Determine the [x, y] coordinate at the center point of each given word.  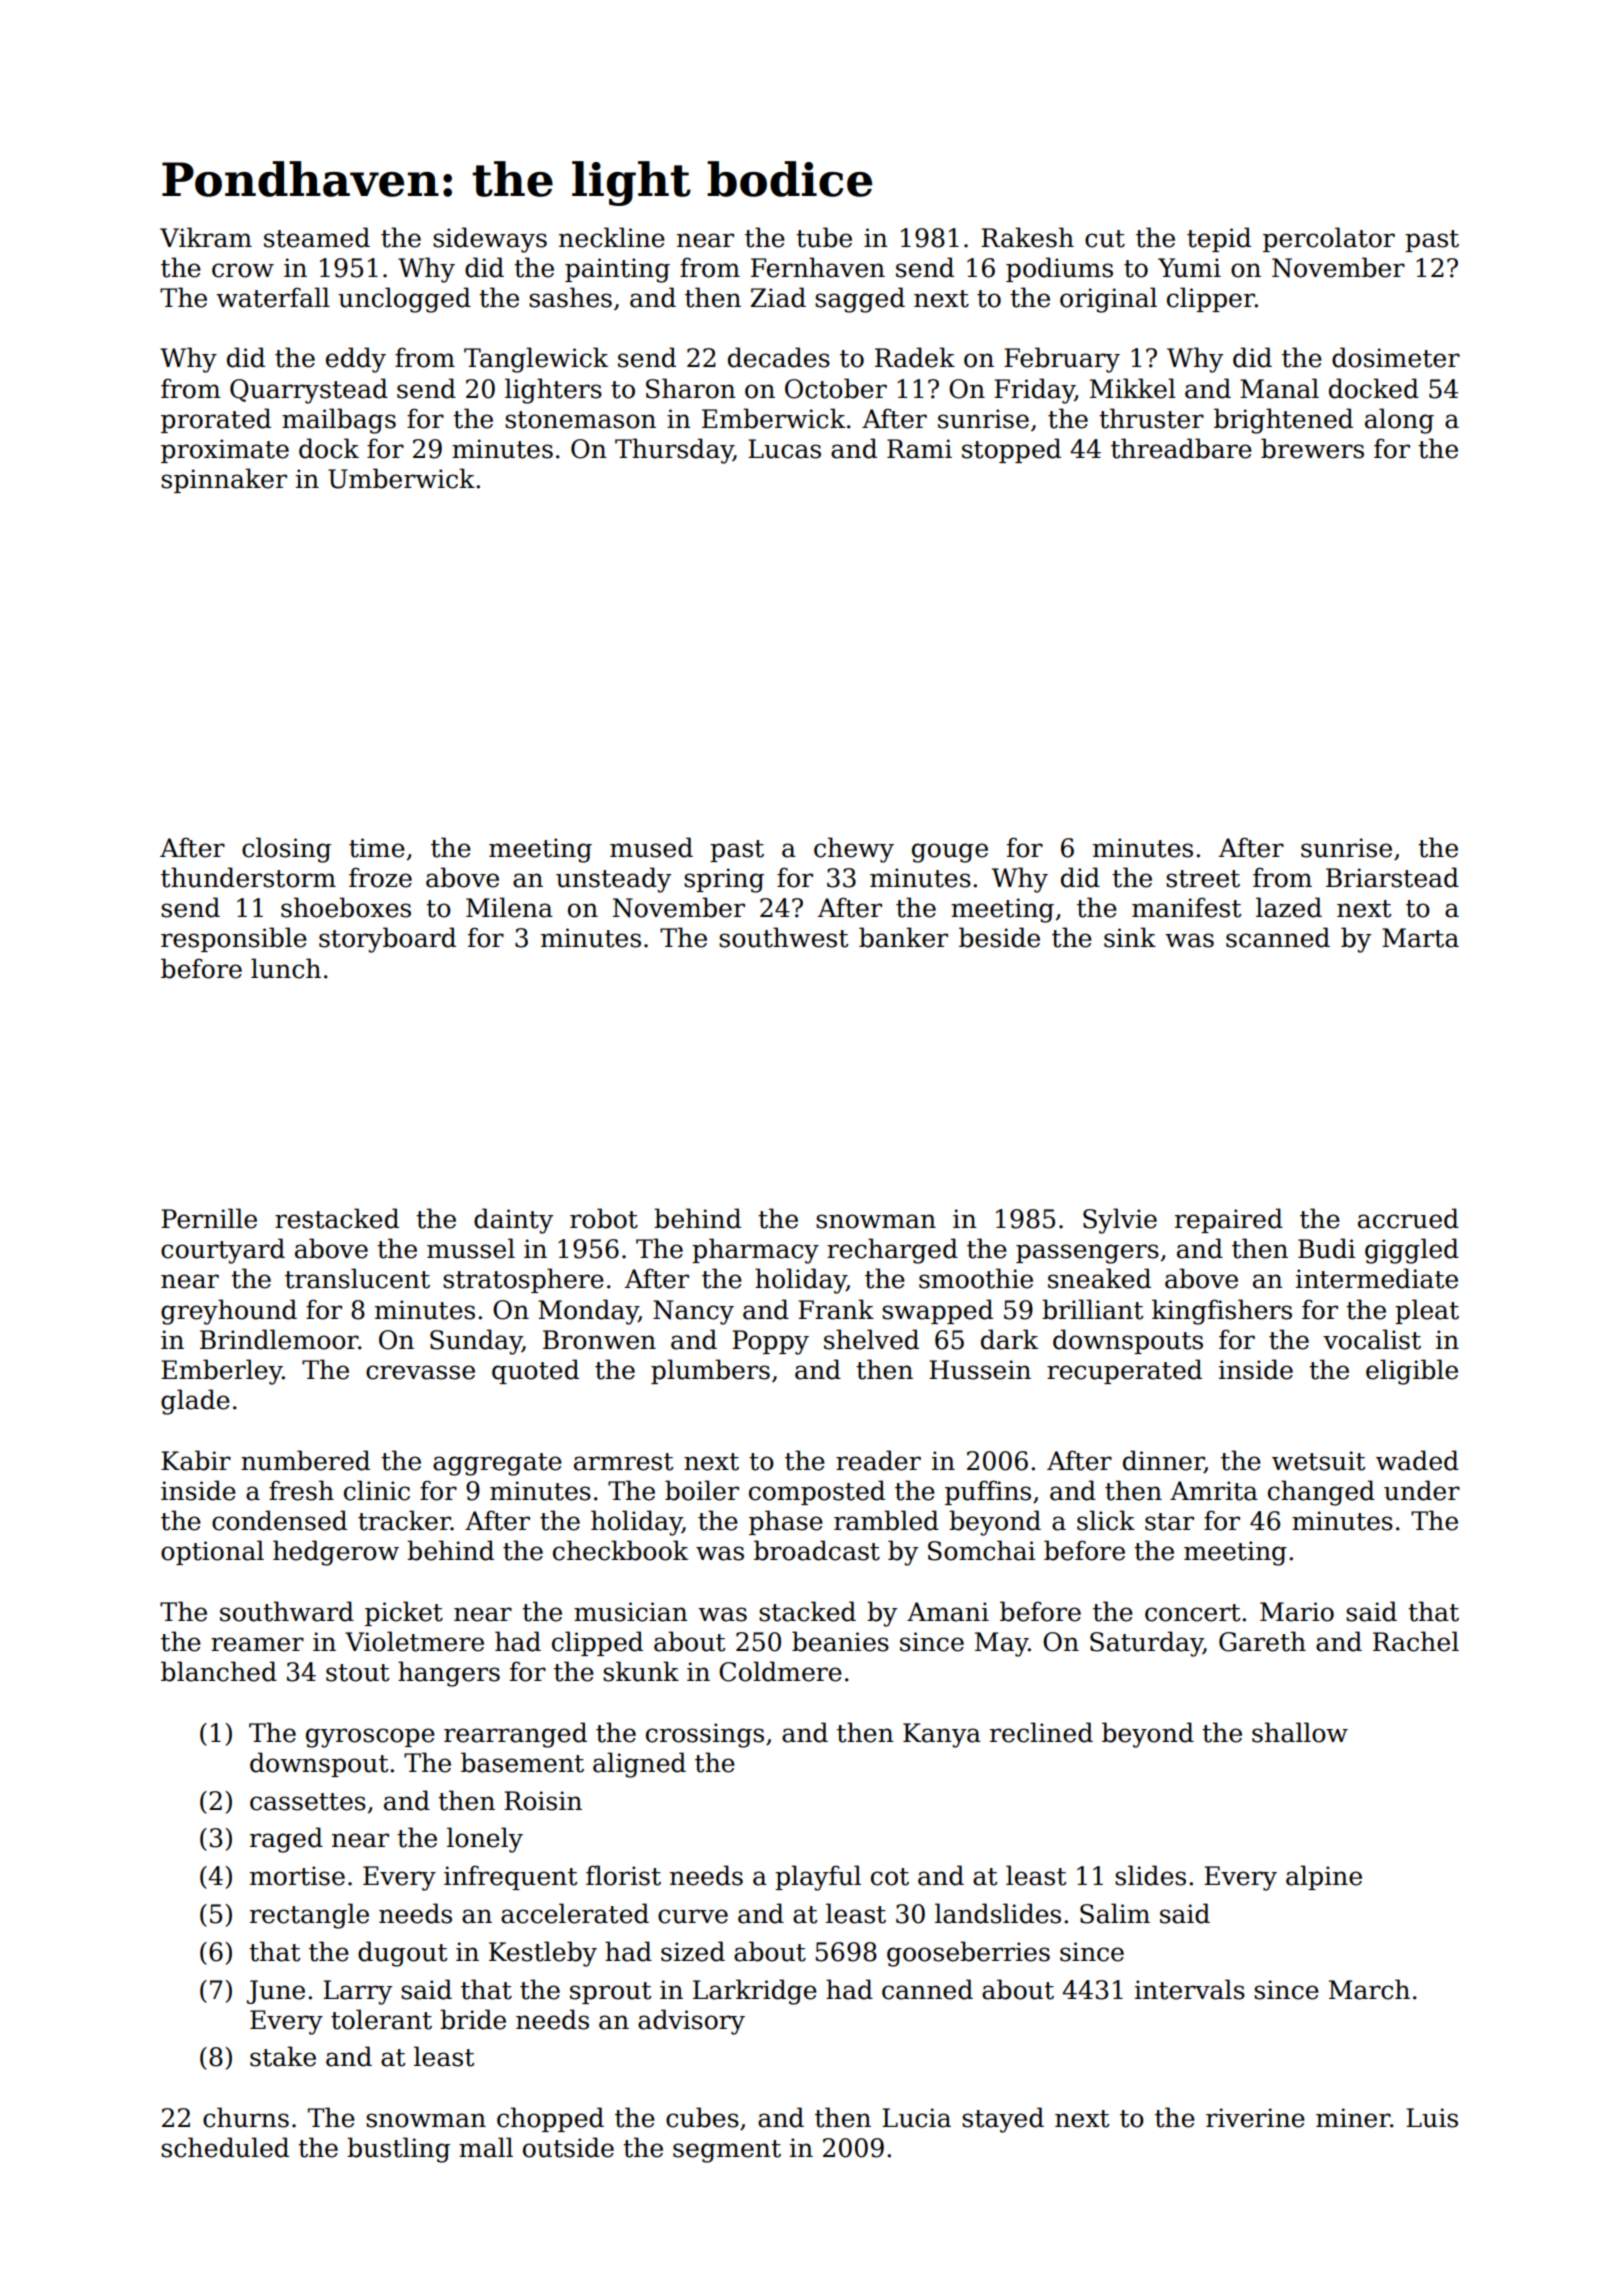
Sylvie [1120, 1221]
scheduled [225, 2147]
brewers [1312, 448]
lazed [1289, 907]
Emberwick [773, 418]
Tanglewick [536, 360]
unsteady [613, 880]
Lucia [916, 2118]
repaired [1229, 1220]
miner [1353, 2118]
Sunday [476, 1342]
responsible [234, 939]
